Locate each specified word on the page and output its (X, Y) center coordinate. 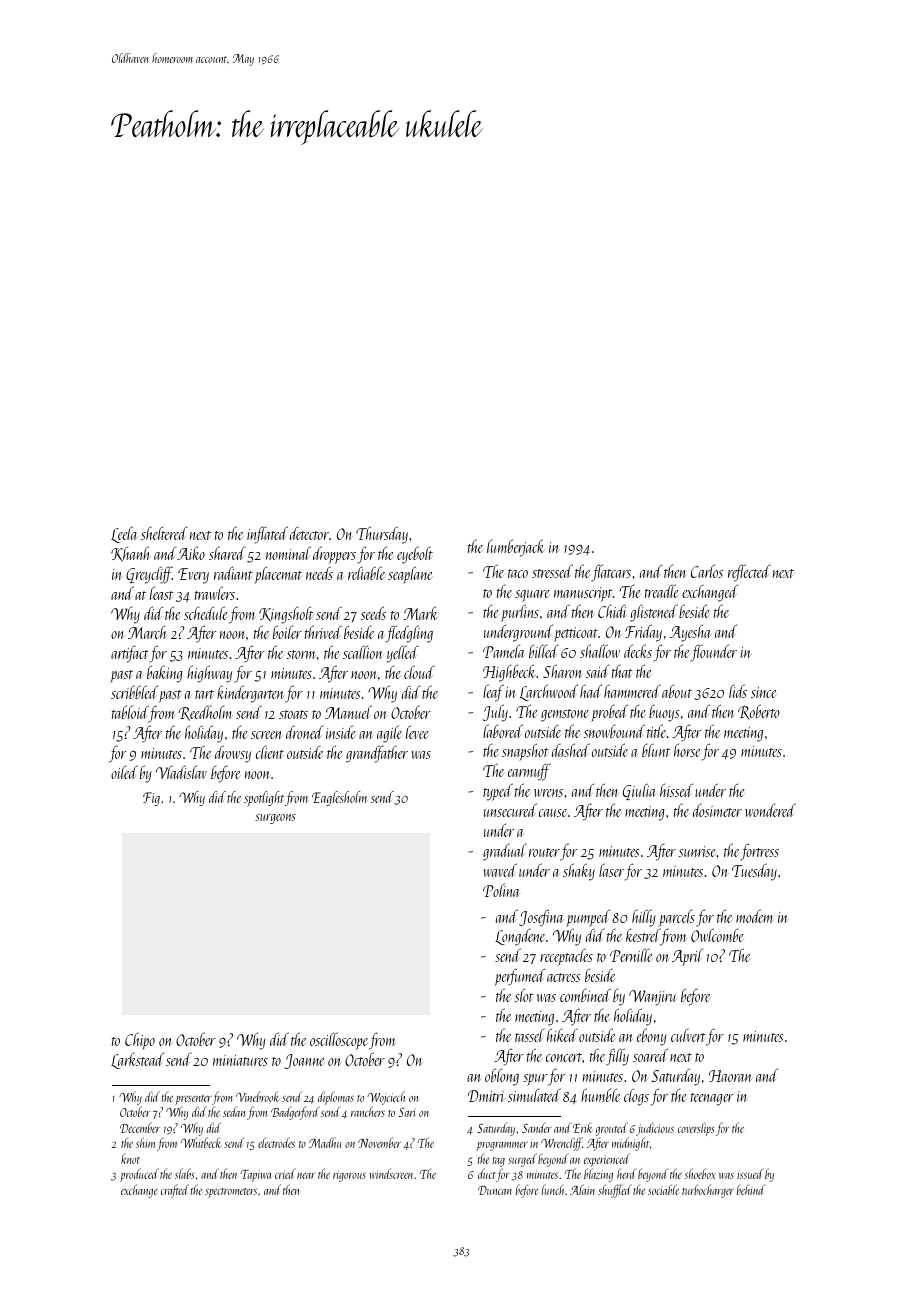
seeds (373, 613)
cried (285, 1173)
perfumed (519, 977)
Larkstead (137, 1060)
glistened (654, 613)
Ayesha (690, 633)
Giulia (639, 791)
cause (553, 813)
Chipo (140, 1041)
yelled (403, 654)
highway (209, 674)
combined (585, 995)
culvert (688, 1035)
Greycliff (149, 575)
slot (524, 995)
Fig (151, 799)
